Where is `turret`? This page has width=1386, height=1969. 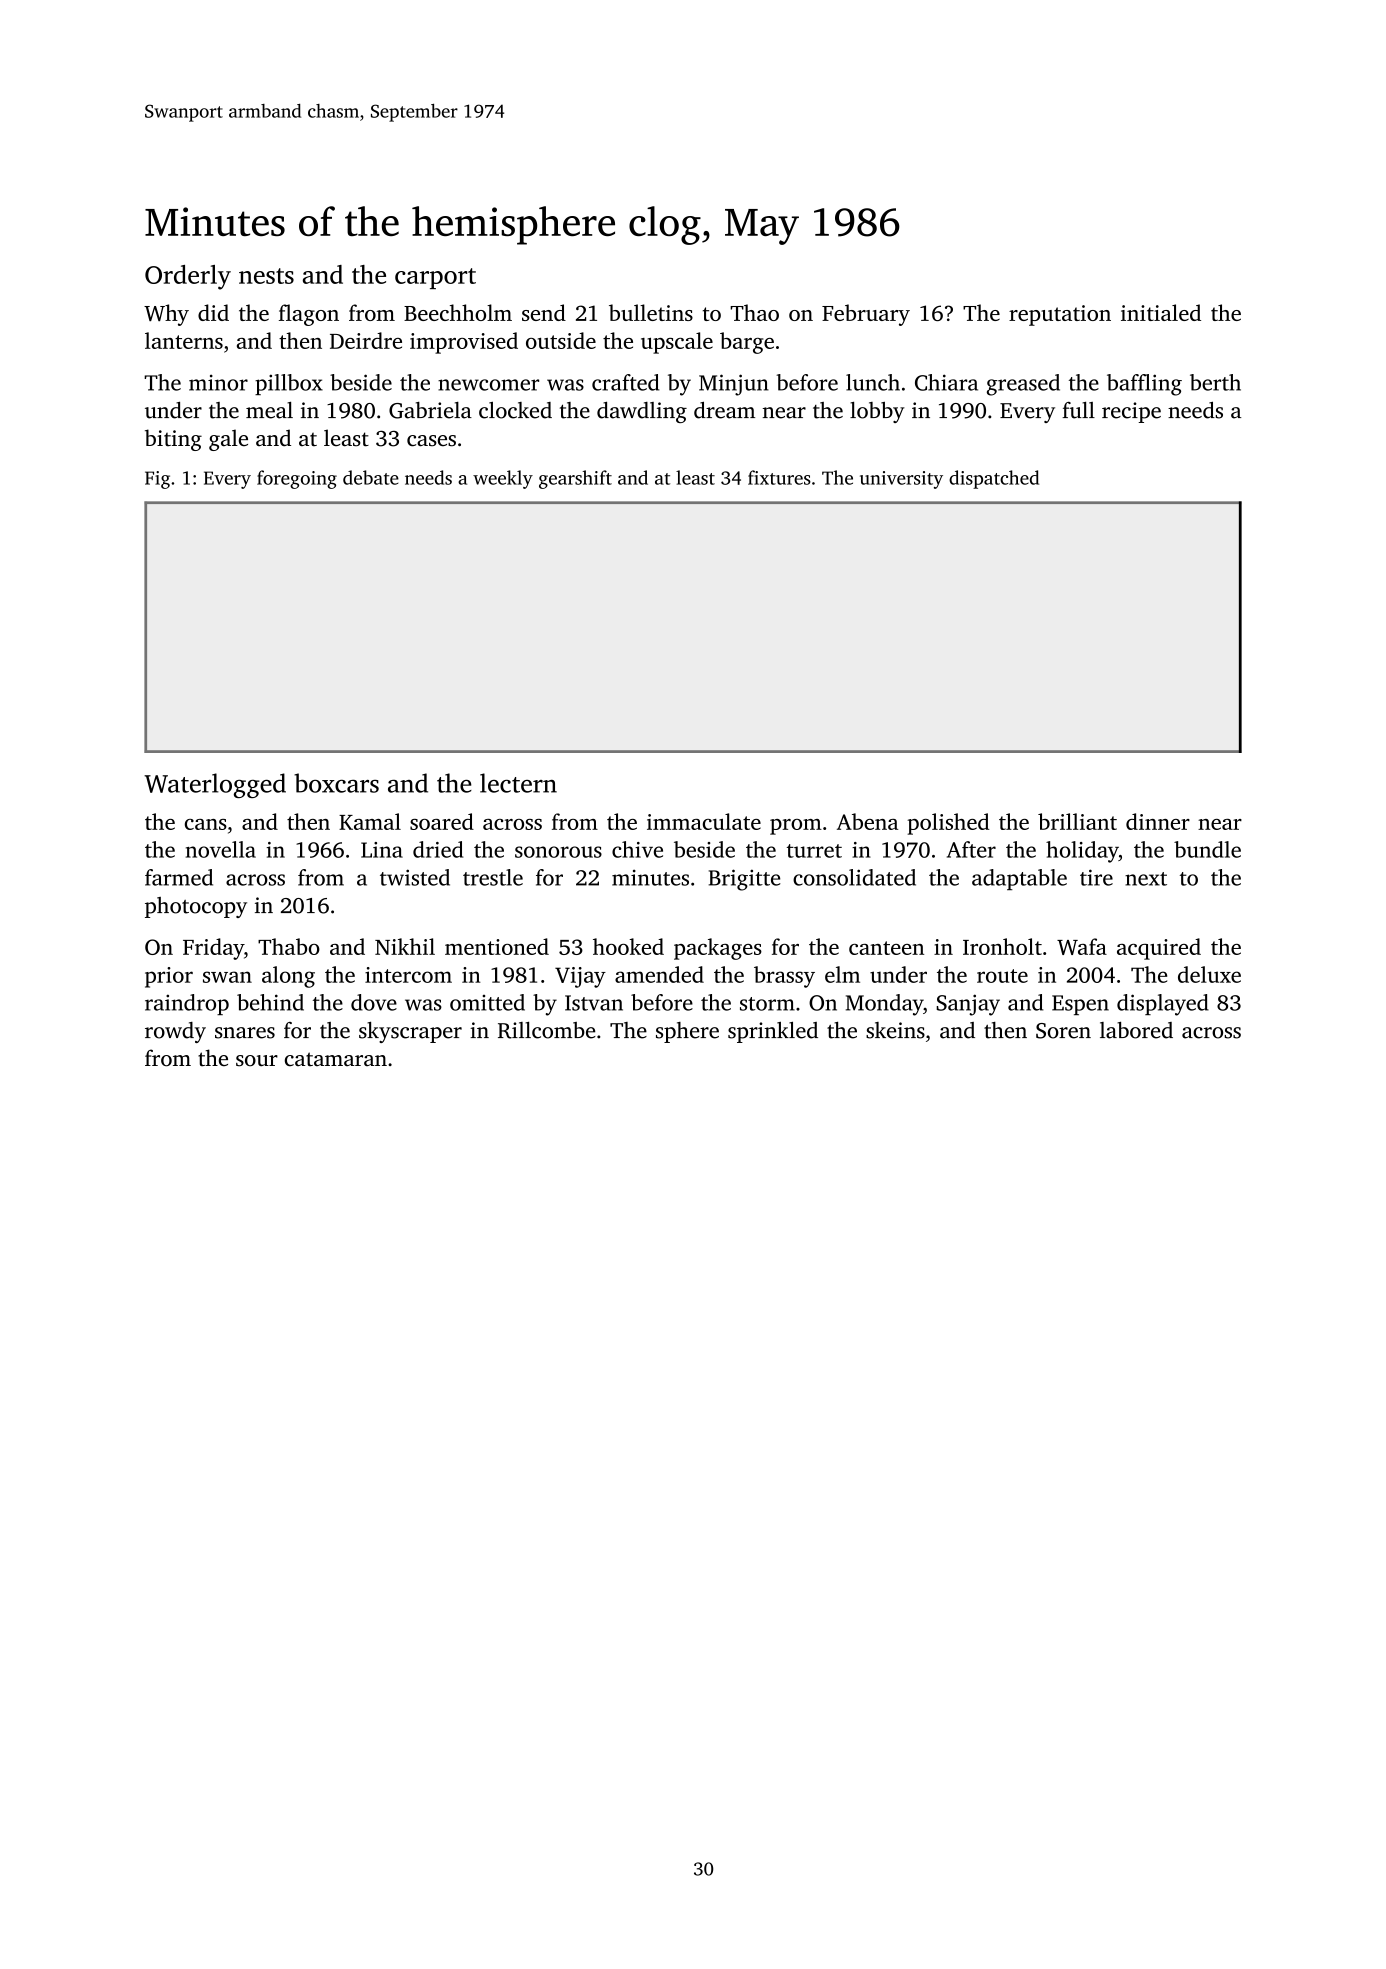
turret is located at coordinates (814, 851).
